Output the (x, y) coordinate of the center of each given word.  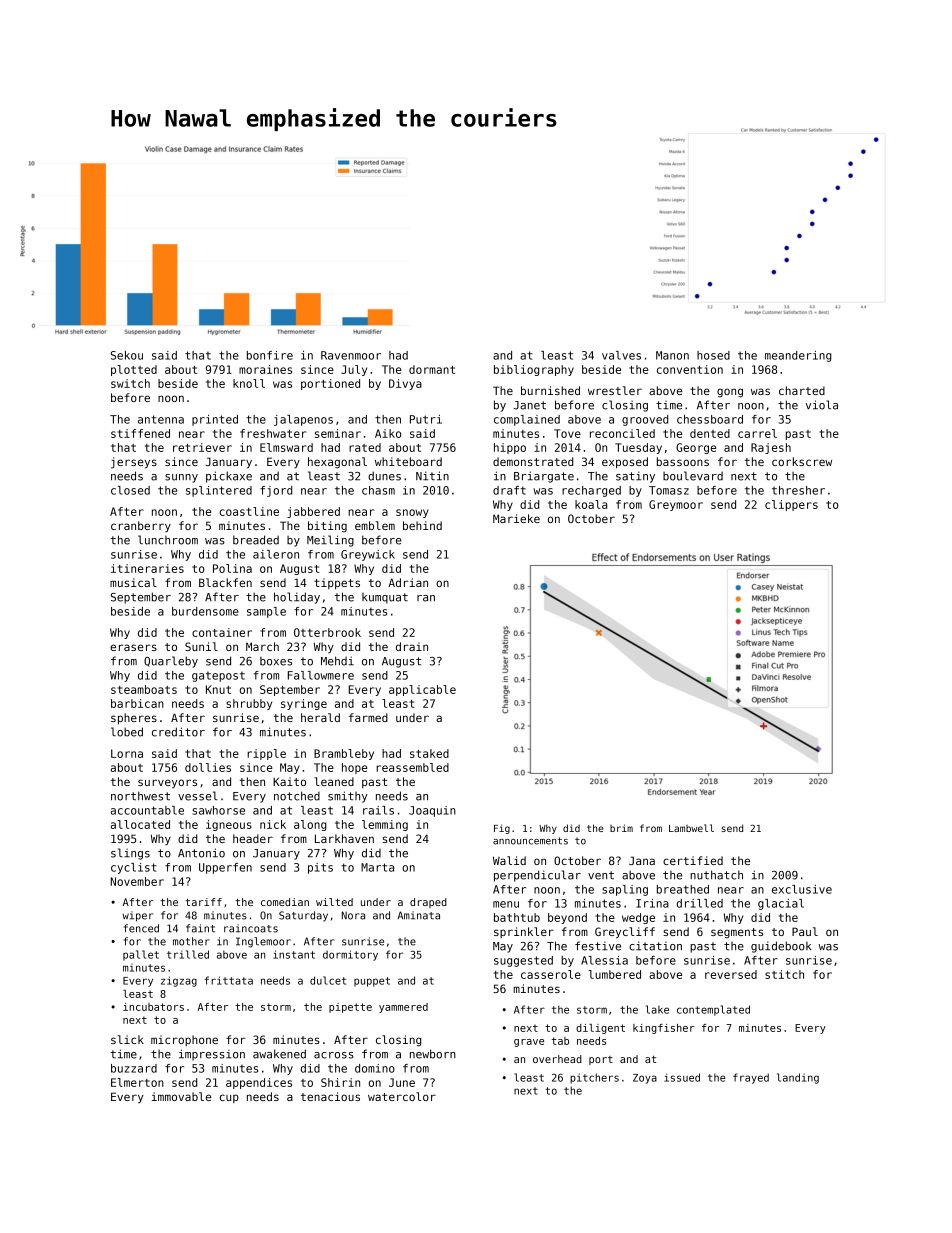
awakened (279, 1054)
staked (429, 753)
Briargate (544, 477)
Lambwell (691, 828)
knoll (249, 383)
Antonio (201, 853)
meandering (798, 356)
